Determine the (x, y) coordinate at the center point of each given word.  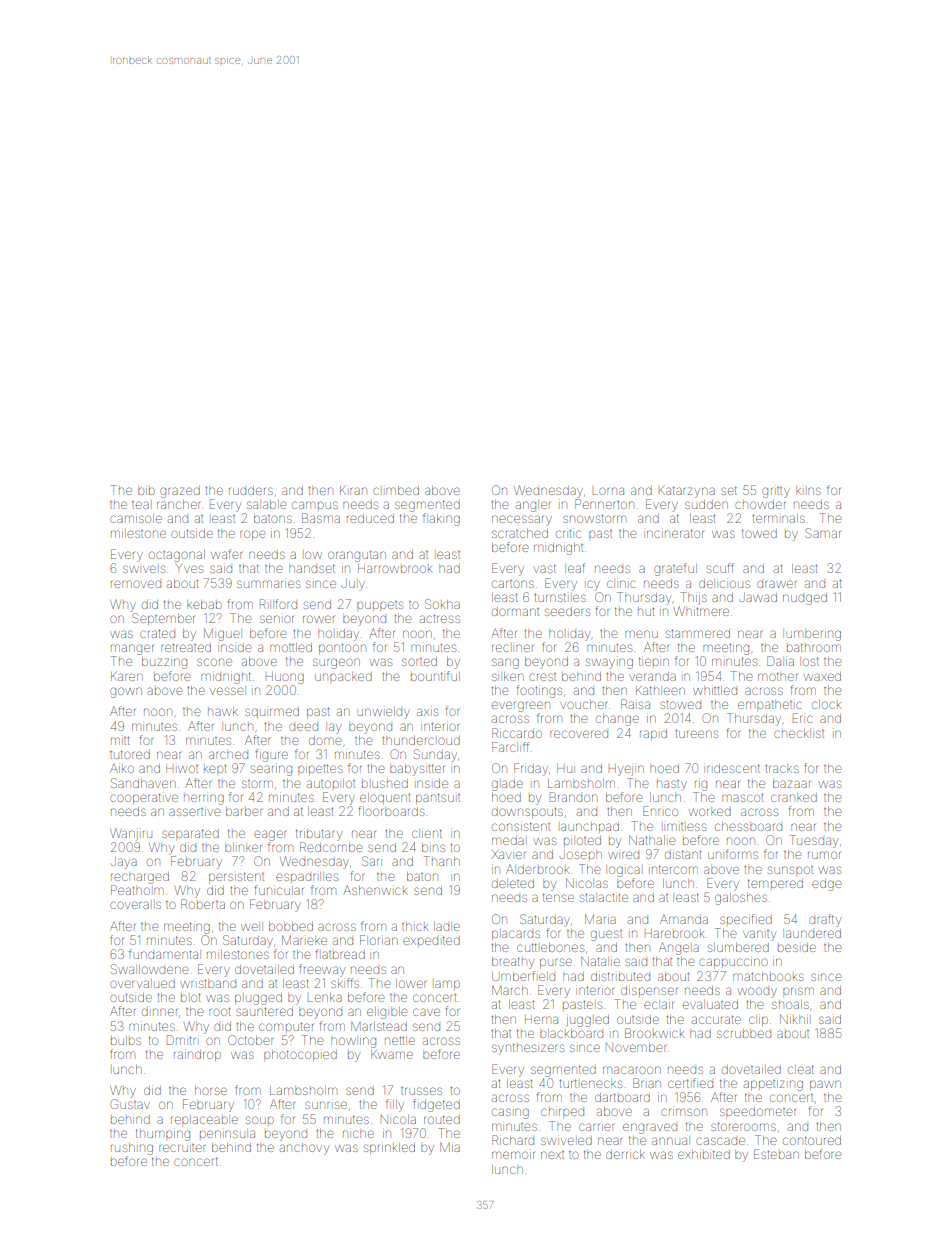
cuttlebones (550, 947)
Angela (679, 948)
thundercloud (421, 740)
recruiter (182, 1148)
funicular (279, 890)
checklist (799, 733)
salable (266, 504)
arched (228, 755)
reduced (370, 518)
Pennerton (604, 504)
